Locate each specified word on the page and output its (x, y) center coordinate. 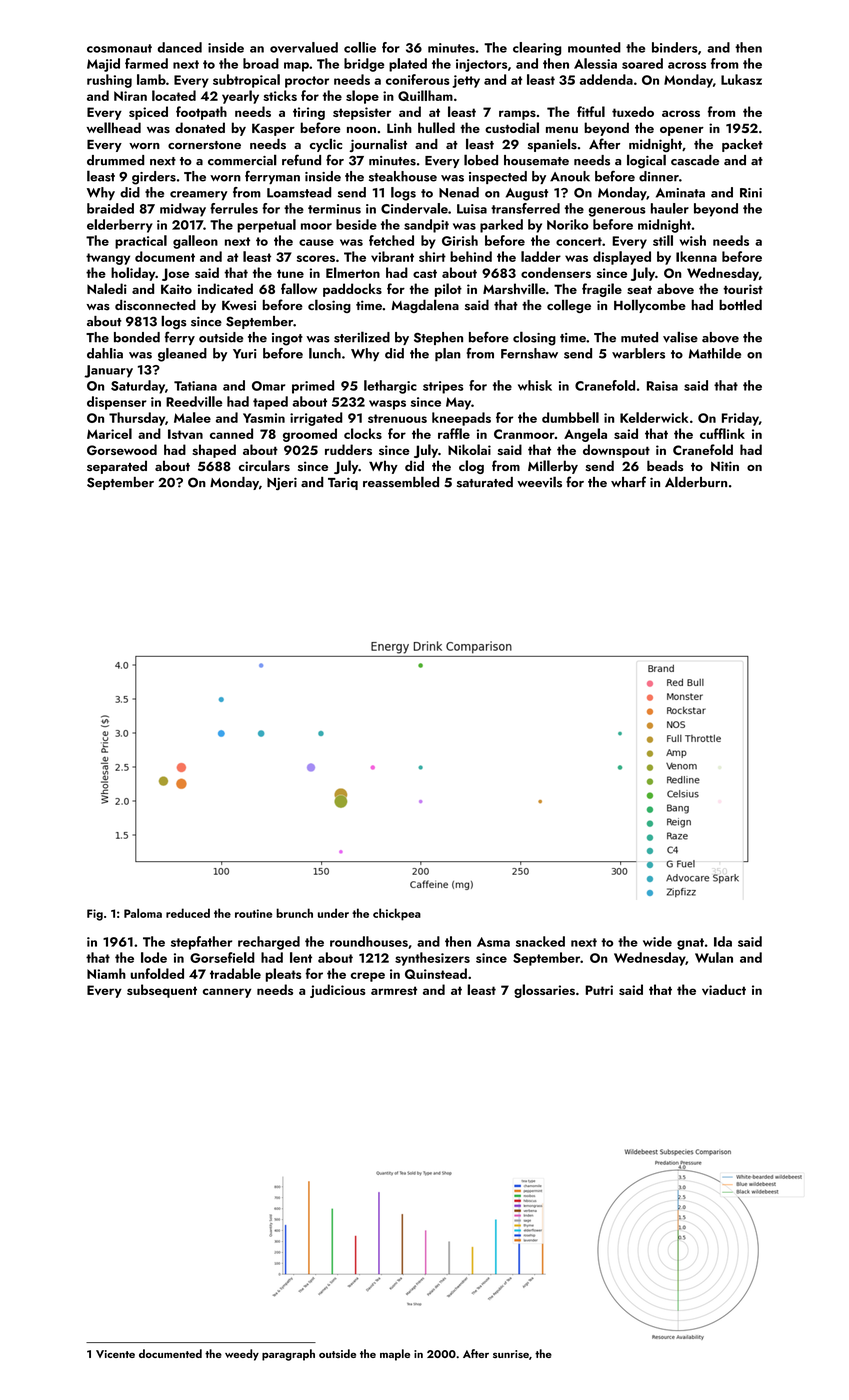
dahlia (105, 353)
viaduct (724, 989)
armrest (394, 990)
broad (261, 63)
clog (471, 467)
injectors (481, 65)
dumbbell (570, 417)
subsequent (162, 991)
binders (675, 47)
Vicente (115, 1354)
